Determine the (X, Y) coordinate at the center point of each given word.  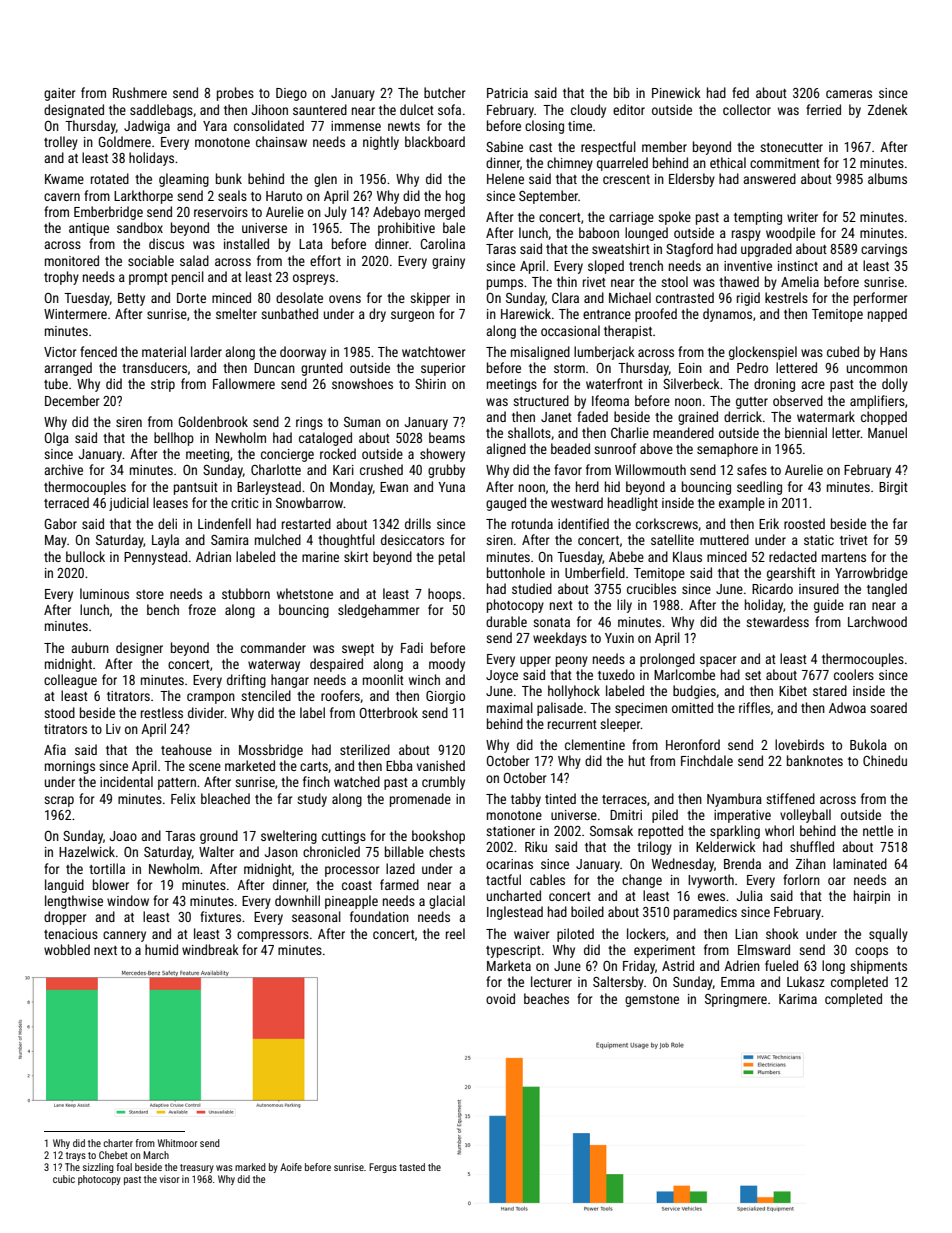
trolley (61, 143)
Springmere (736, 1000)
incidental (126, 781)
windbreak (210, 949)
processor (352, 871)
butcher (444, 92)
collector (747, 109)
